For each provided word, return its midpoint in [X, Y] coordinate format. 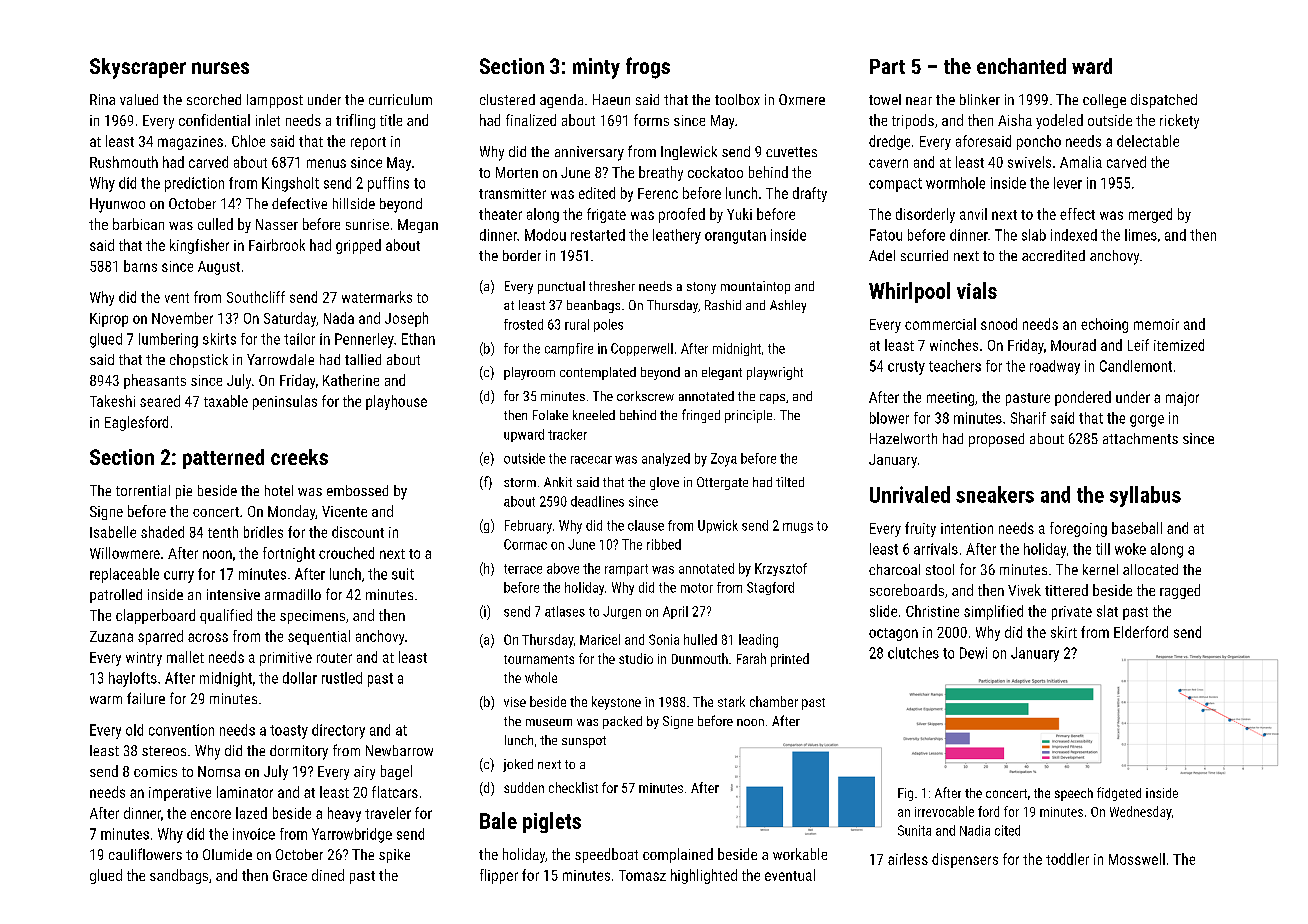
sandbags [179, 876]
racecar [591, 460]
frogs [648, 68]
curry [179, 577]
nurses [220, 68]
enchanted [1021, 66]
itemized [1179, 345]
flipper [499, 876]
